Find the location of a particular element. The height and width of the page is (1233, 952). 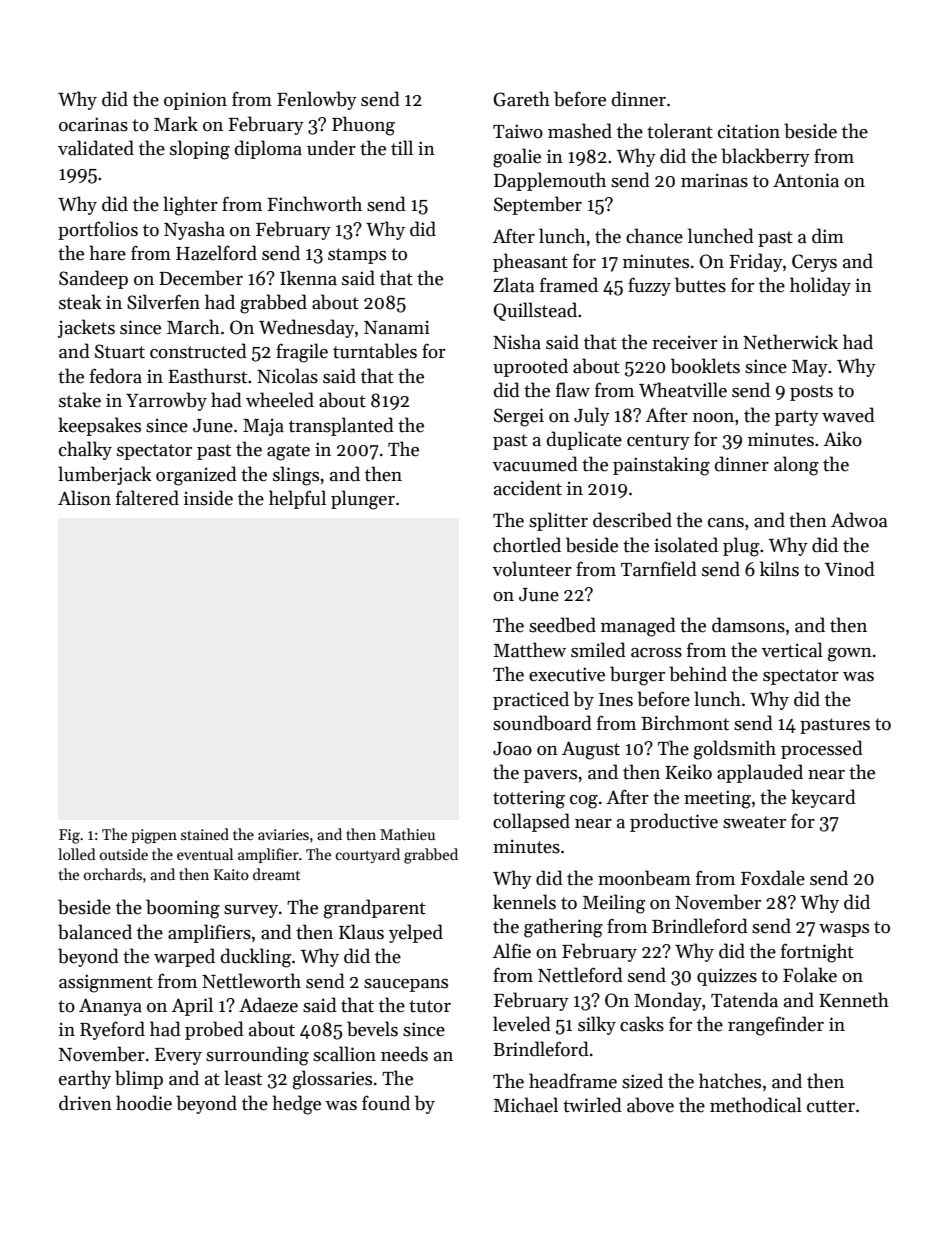

citation is located at coordinates (749, 131).
